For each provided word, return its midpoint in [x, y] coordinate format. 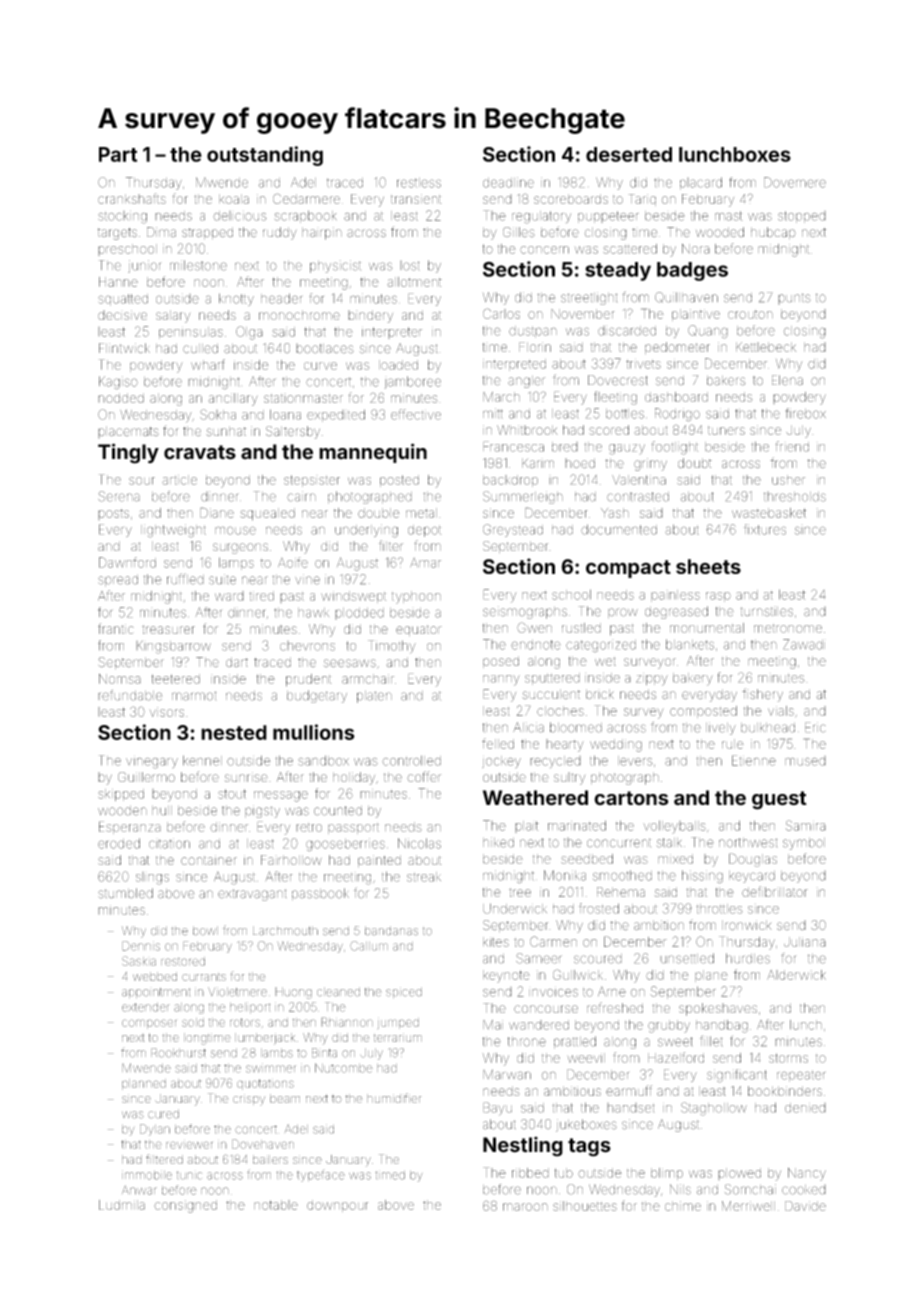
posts [113, 514]
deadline [508, 182]
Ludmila [122, 1205]
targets [117, 234]
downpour [337, 1206]
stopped [802, 217]
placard [701, 183]
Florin [535, 347]
